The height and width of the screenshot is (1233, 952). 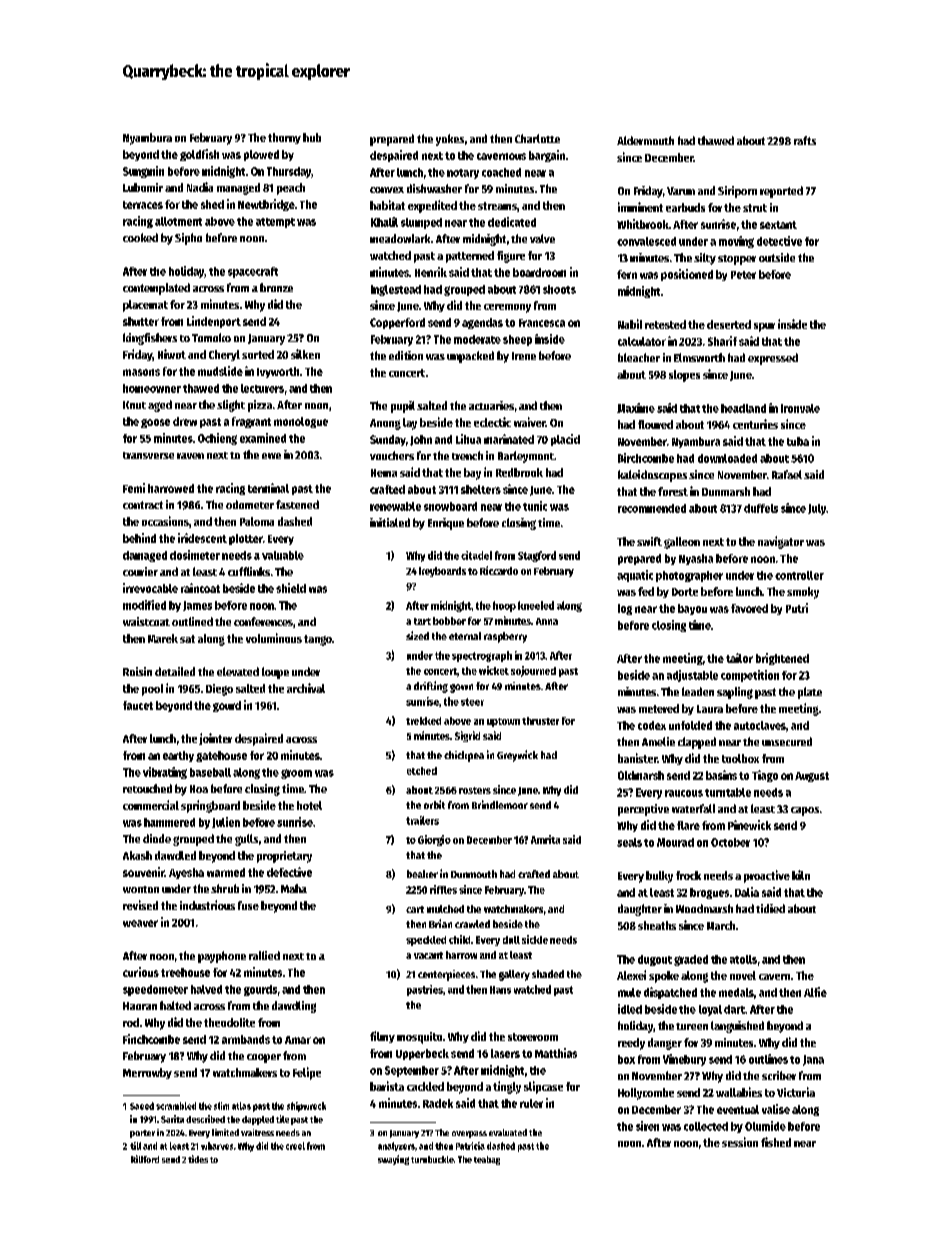 What do you see at coordinates (726, 491) in the screenshot?
I see `Dunmarsh` at bounding box center [726, 491].
